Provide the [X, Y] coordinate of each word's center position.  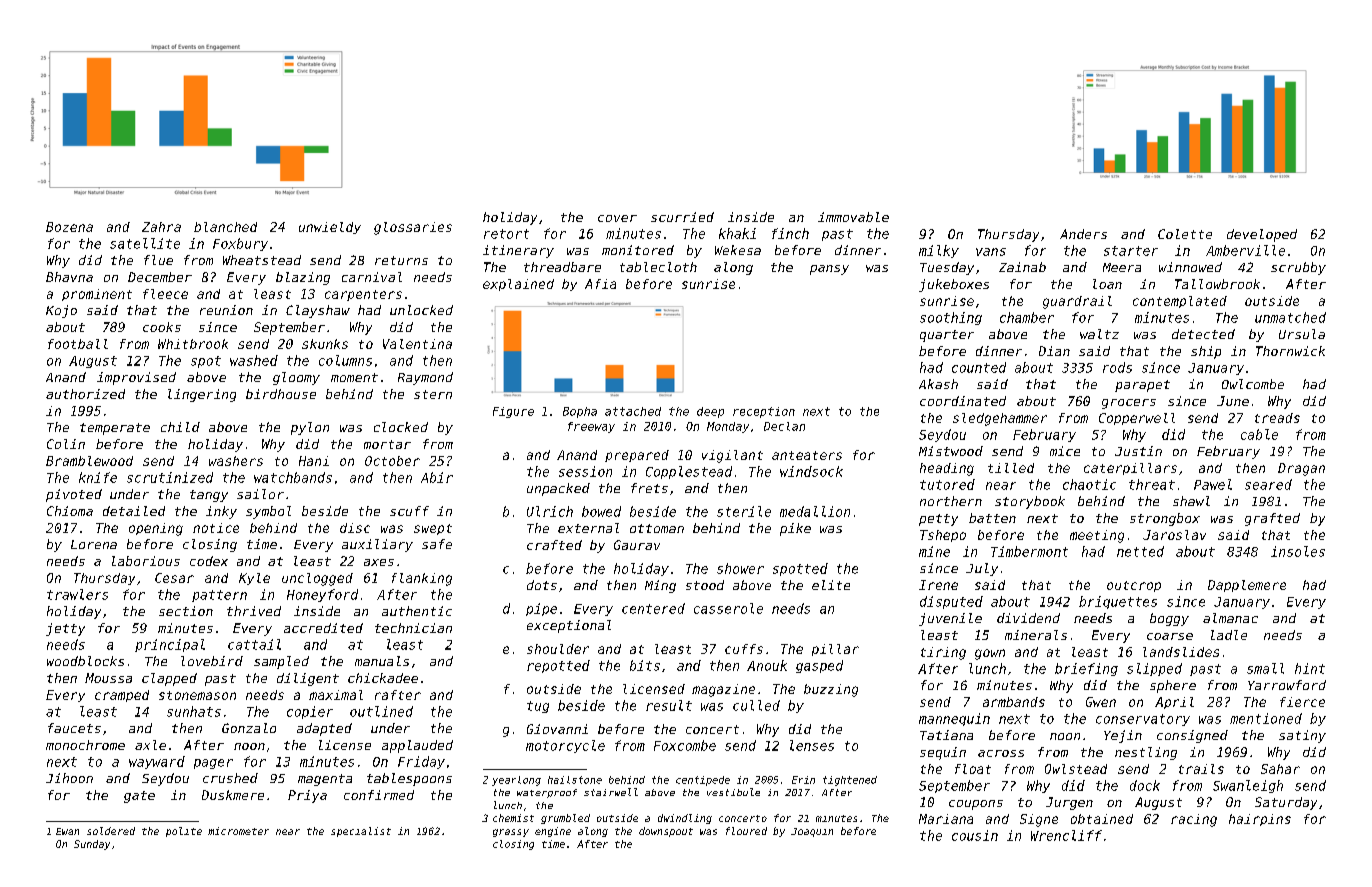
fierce [1302, 702]
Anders [1083, 234]
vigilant [732, 456]
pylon [310, 428]
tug [538, 707]
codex [209, 561]
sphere [1173, 686]
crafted [554, 545]
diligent [308, 679]
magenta [325, 780]
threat [1152, 484]
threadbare [562, 267]
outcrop [1134, 586]
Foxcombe [685, 745]
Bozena [69, 227]
